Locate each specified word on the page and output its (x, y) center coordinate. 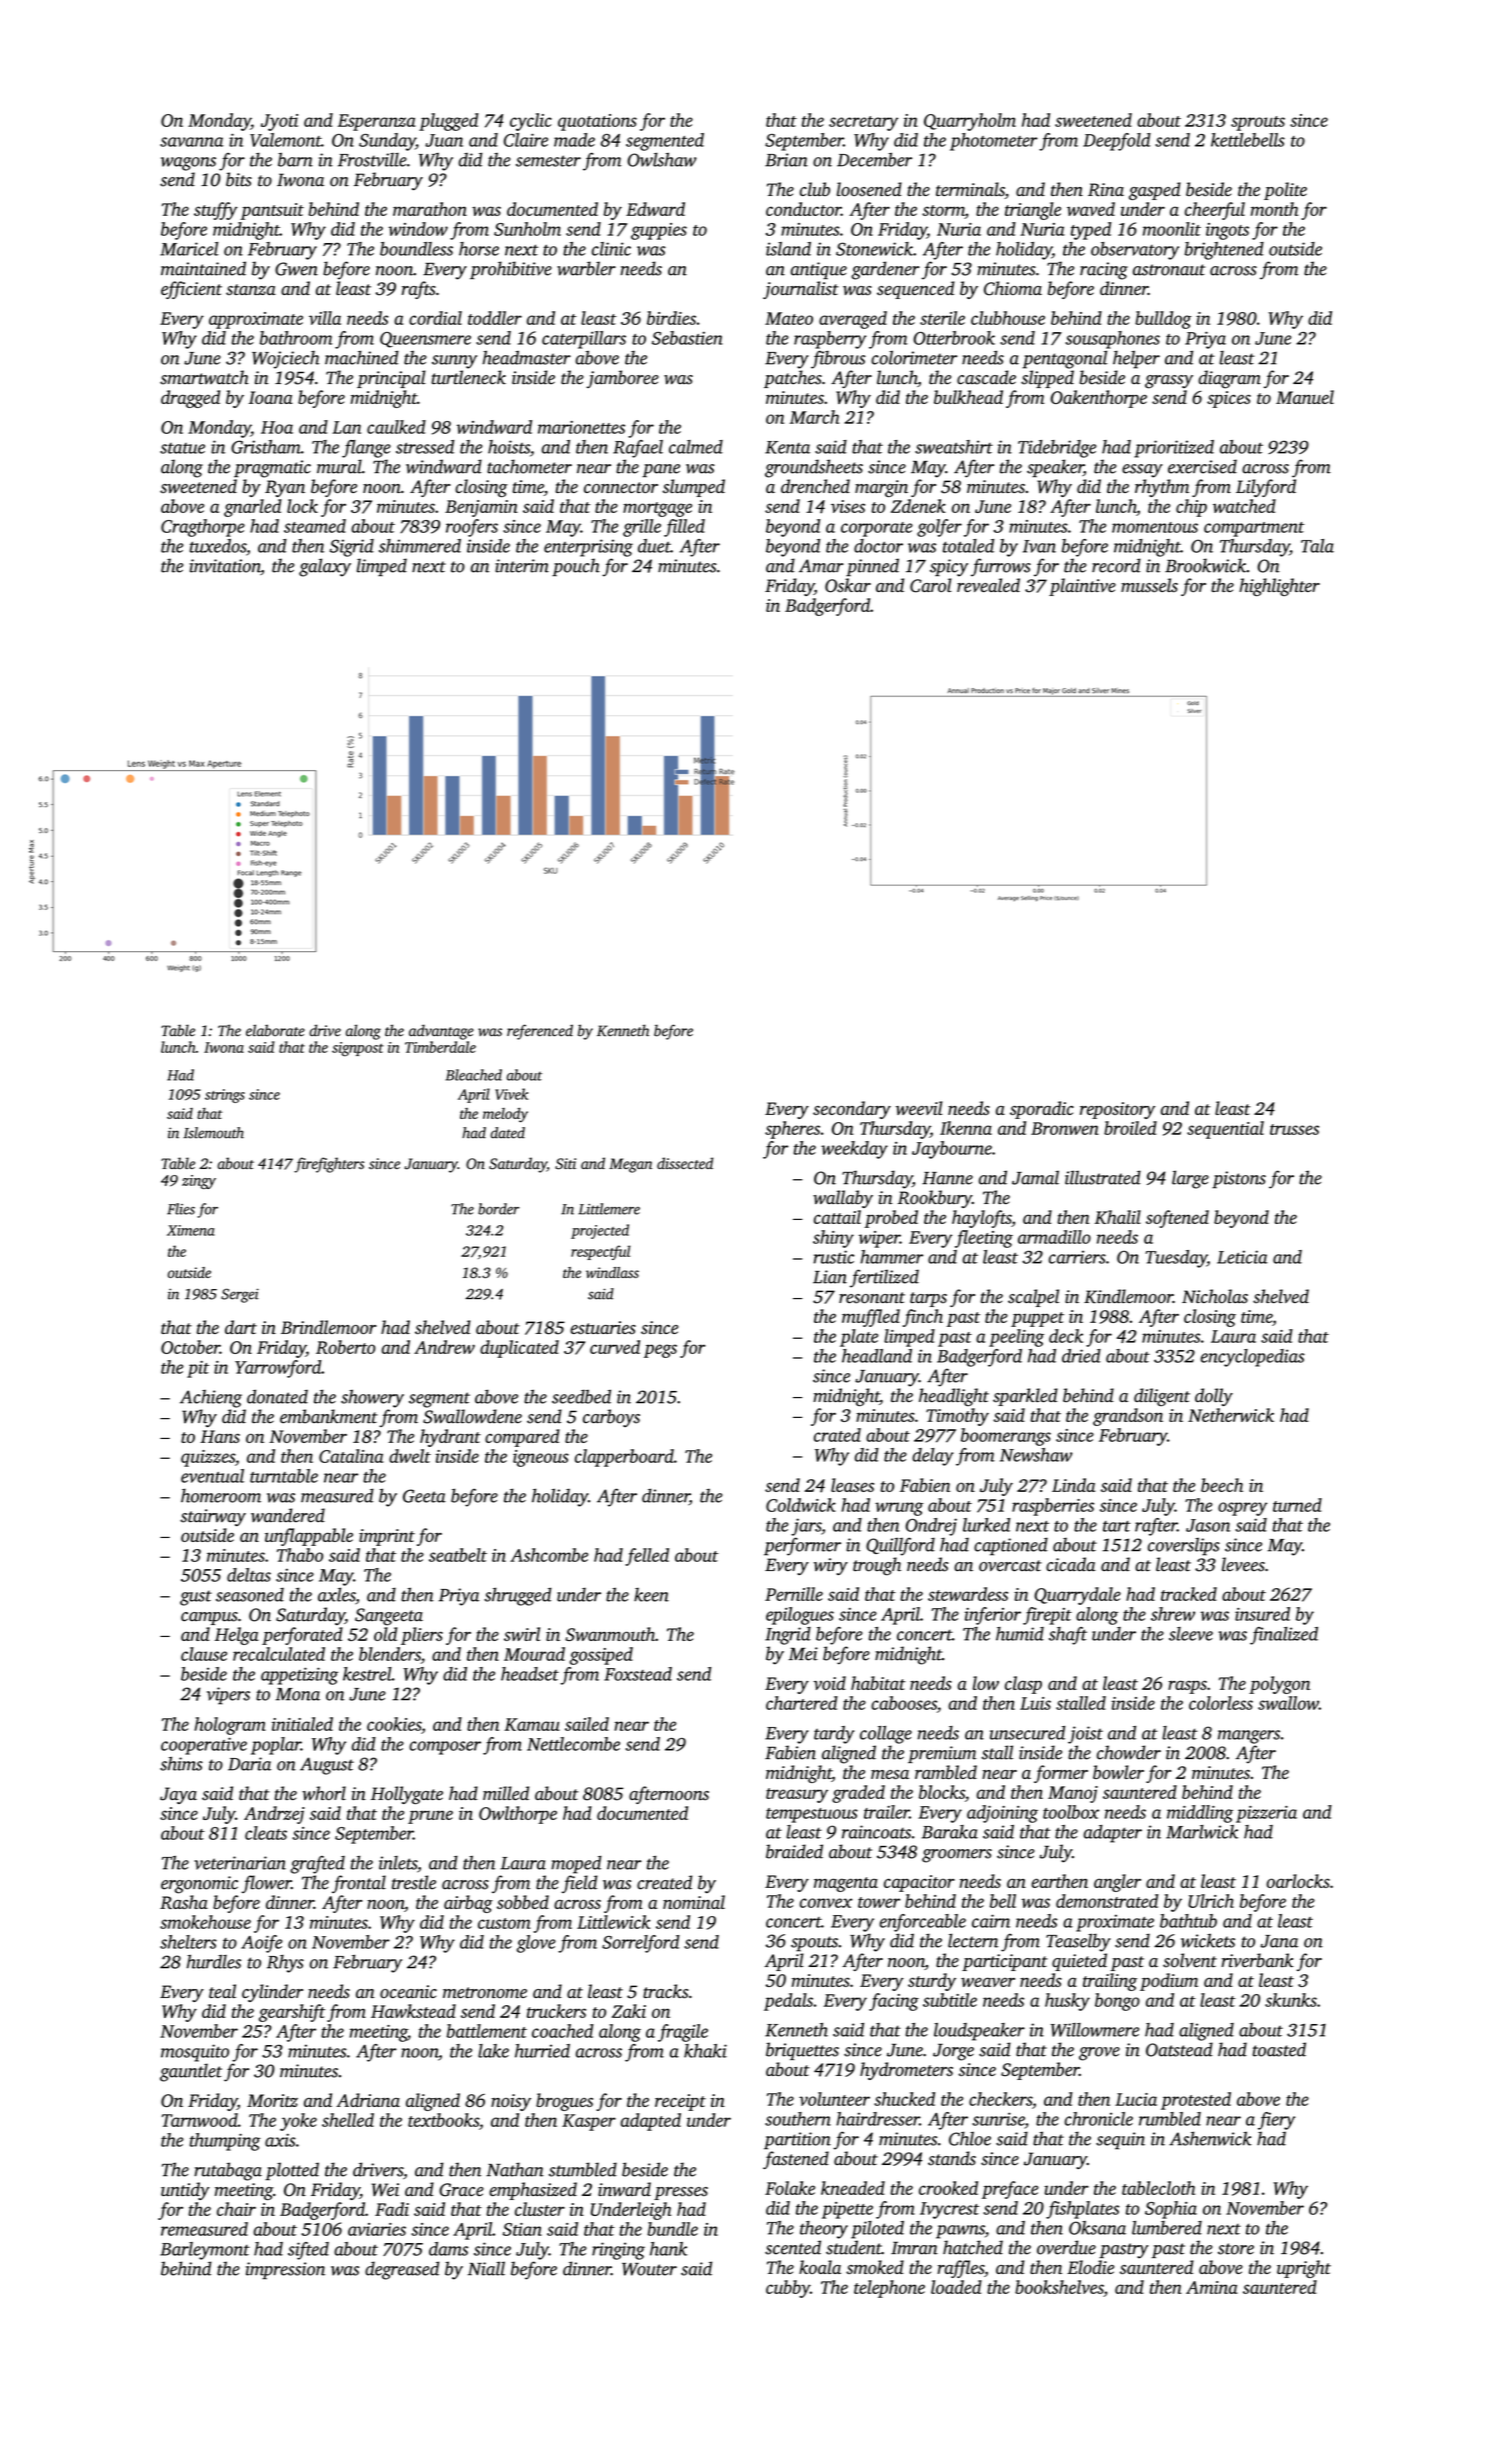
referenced (540, 1032)
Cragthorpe (203, 528)
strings (225, 1096)
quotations (597, 122)
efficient (191, 290)
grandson (1128, 1417)
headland (877, 1356)
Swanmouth (610, 1634)
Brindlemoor (329, 1327)
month (1274, 209)
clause (204, 1654)
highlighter (1279, 587)
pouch (576, 567)
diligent (1162, 1397)
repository (1117, 1110)
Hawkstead (413, 2011)
